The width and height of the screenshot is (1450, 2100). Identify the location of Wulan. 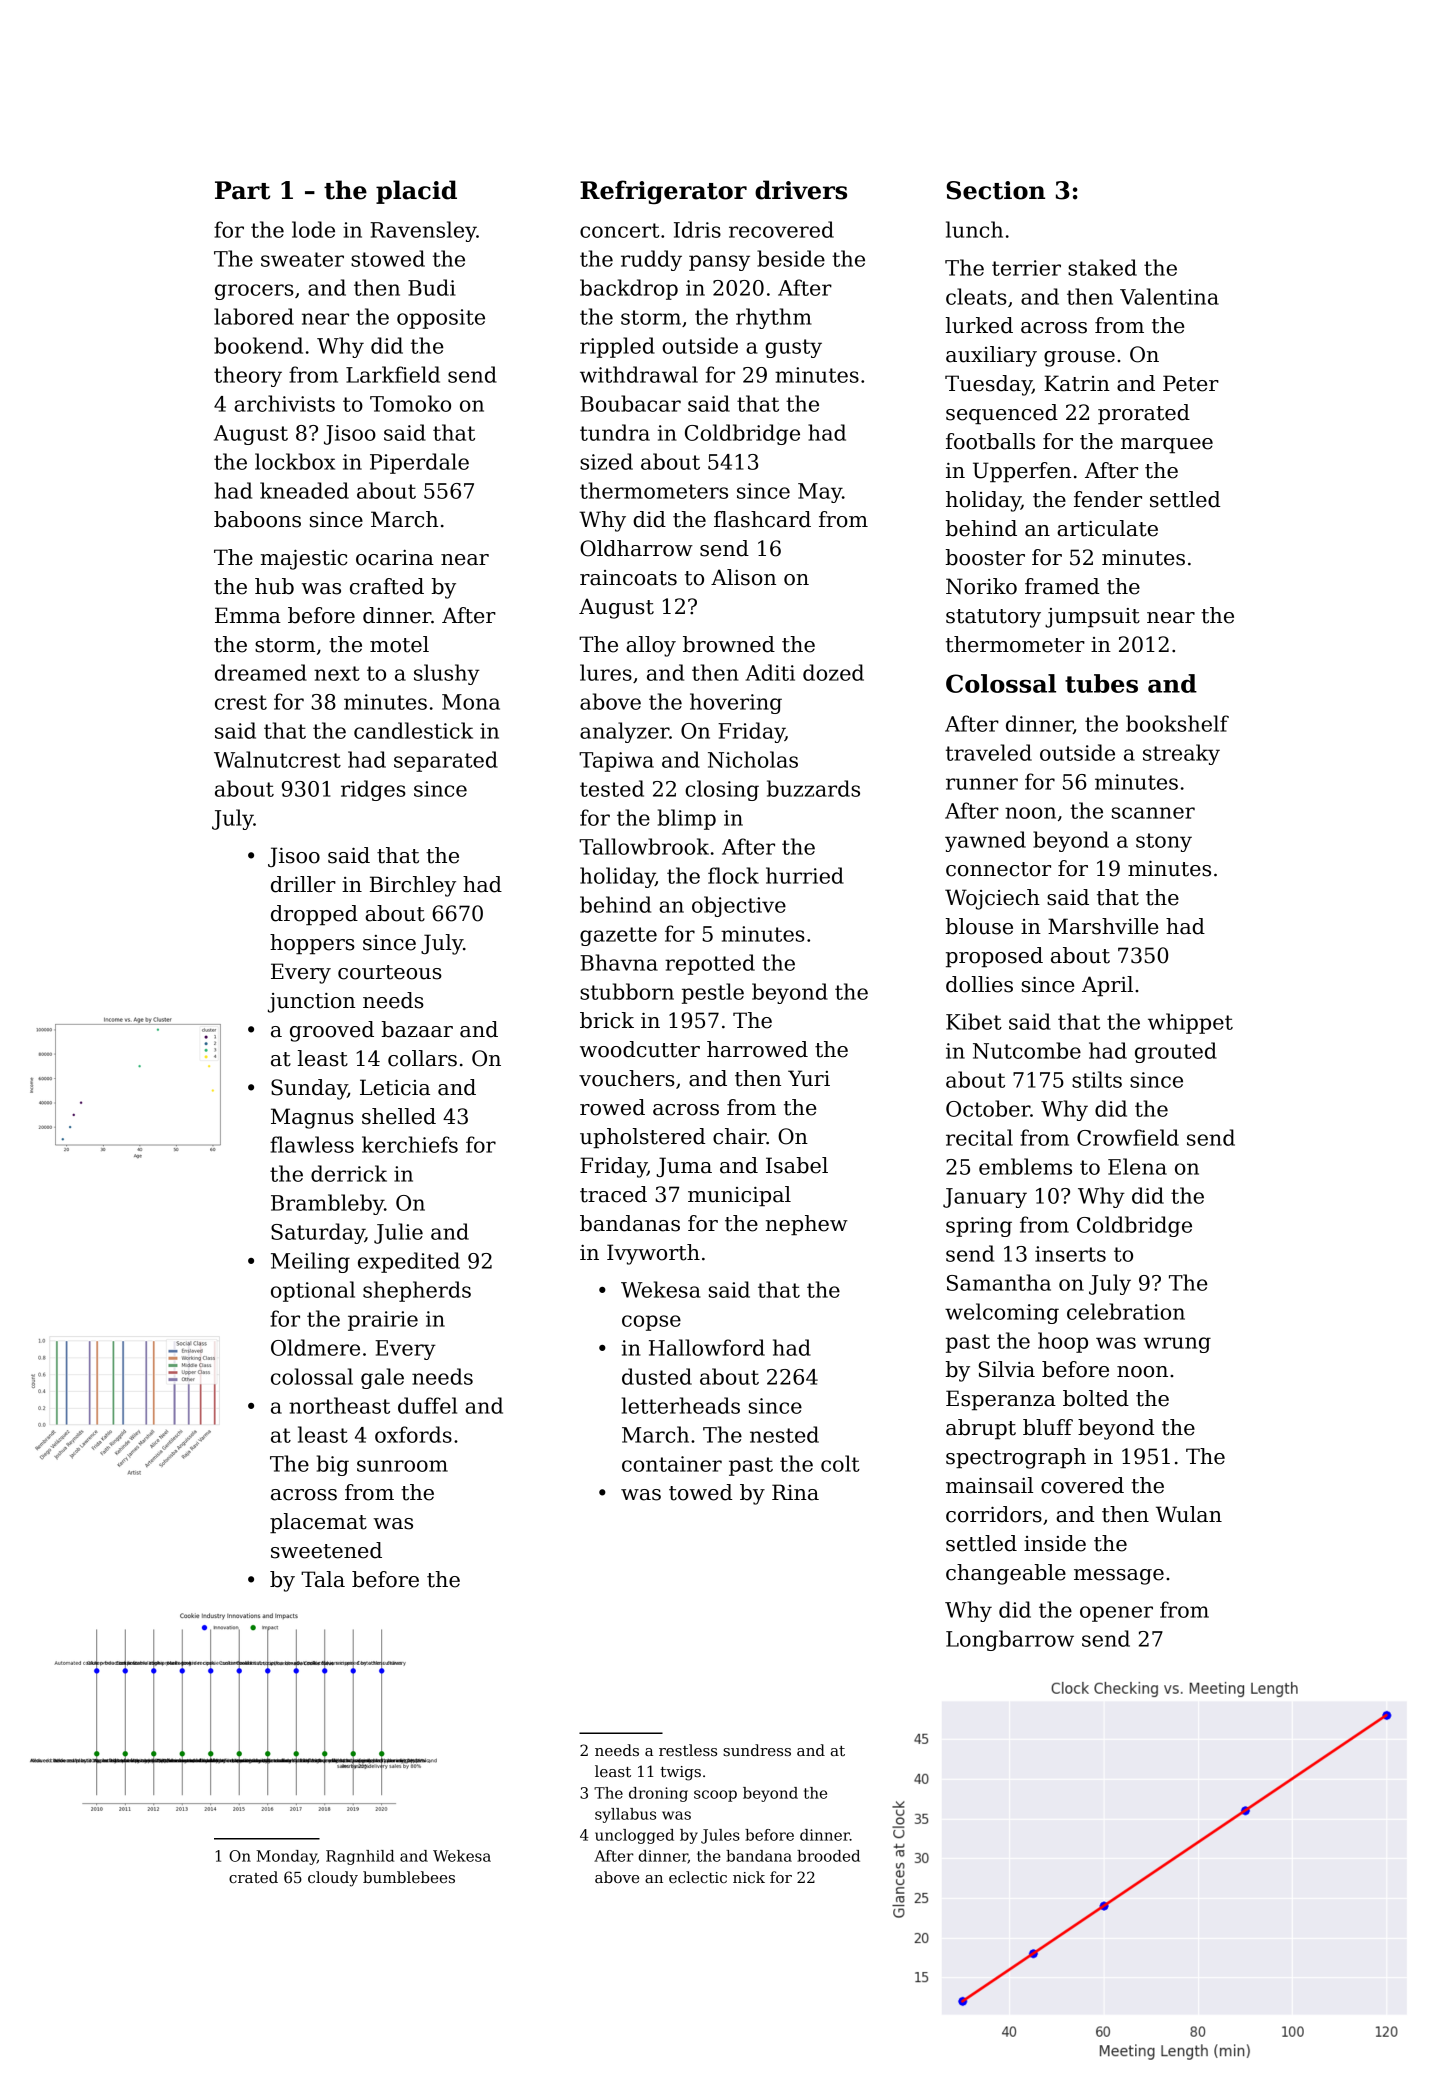
(1189, 1514).
